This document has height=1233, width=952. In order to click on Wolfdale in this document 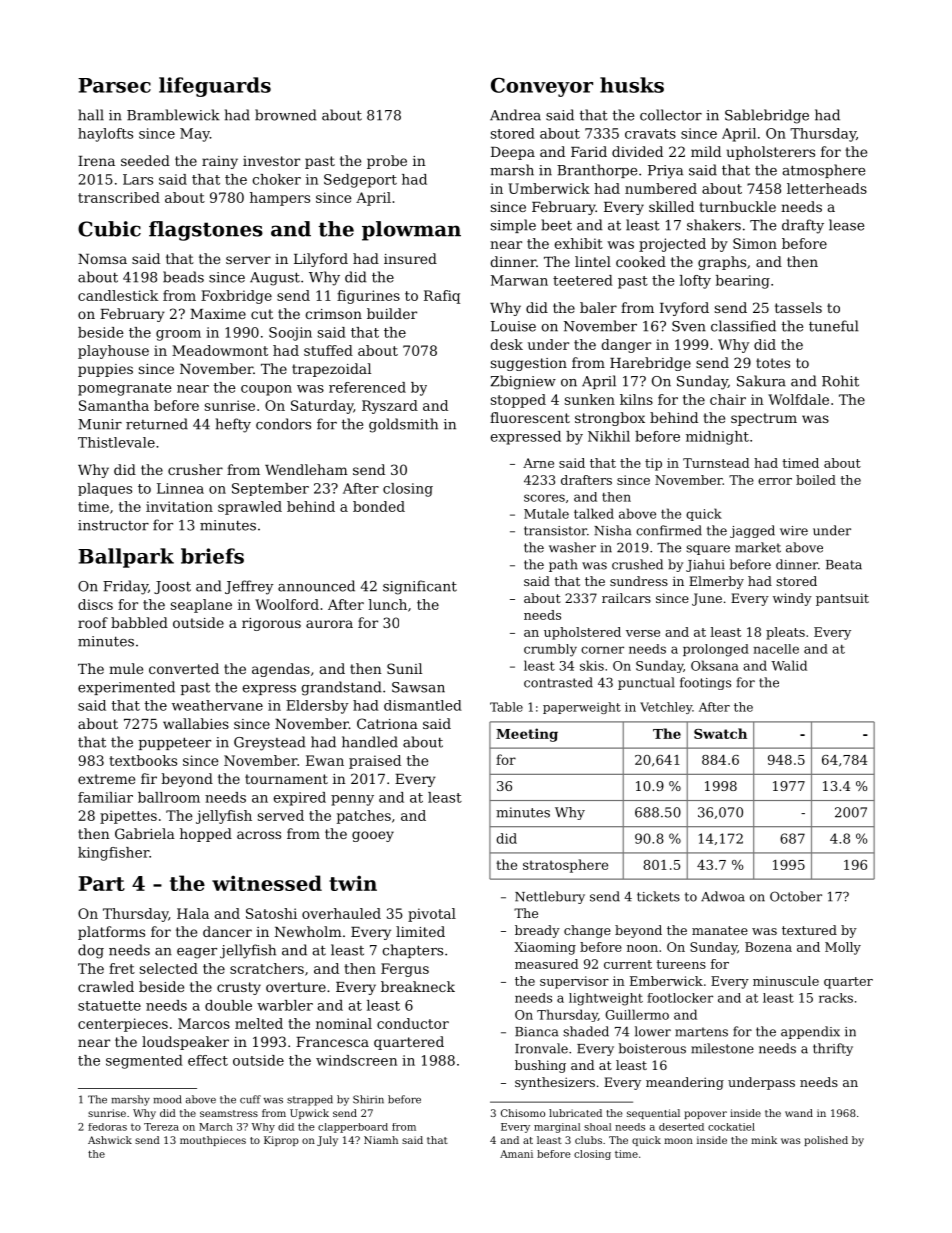, I will do `click(798, 399)`.
